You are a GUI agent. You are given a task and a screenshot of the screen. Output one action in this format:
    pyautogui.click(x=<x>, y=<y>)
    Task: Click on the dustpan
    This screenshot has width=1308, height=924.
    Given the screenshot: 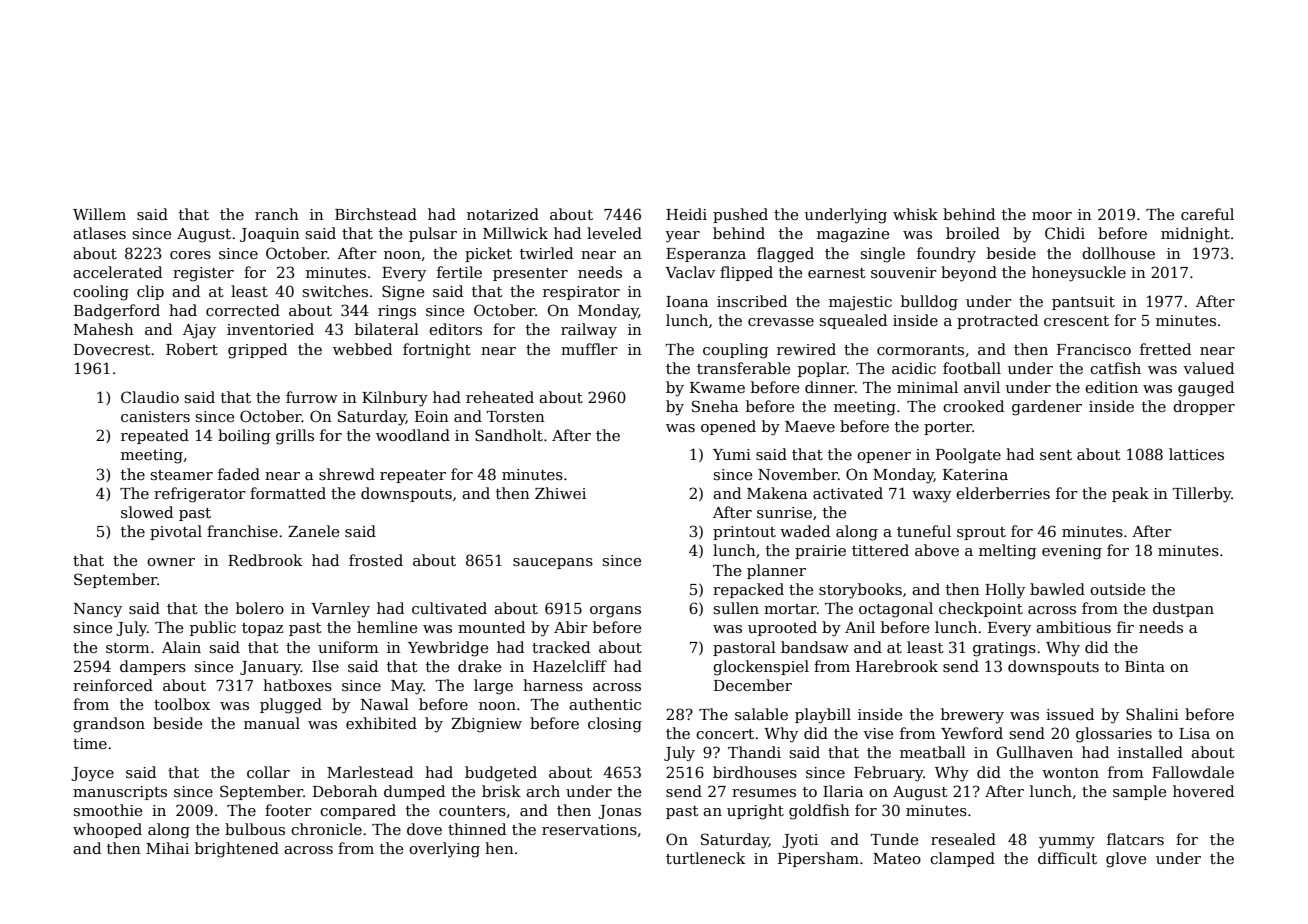 What is the action you would take?
    pyautogui.click(x=1183, y=609)
